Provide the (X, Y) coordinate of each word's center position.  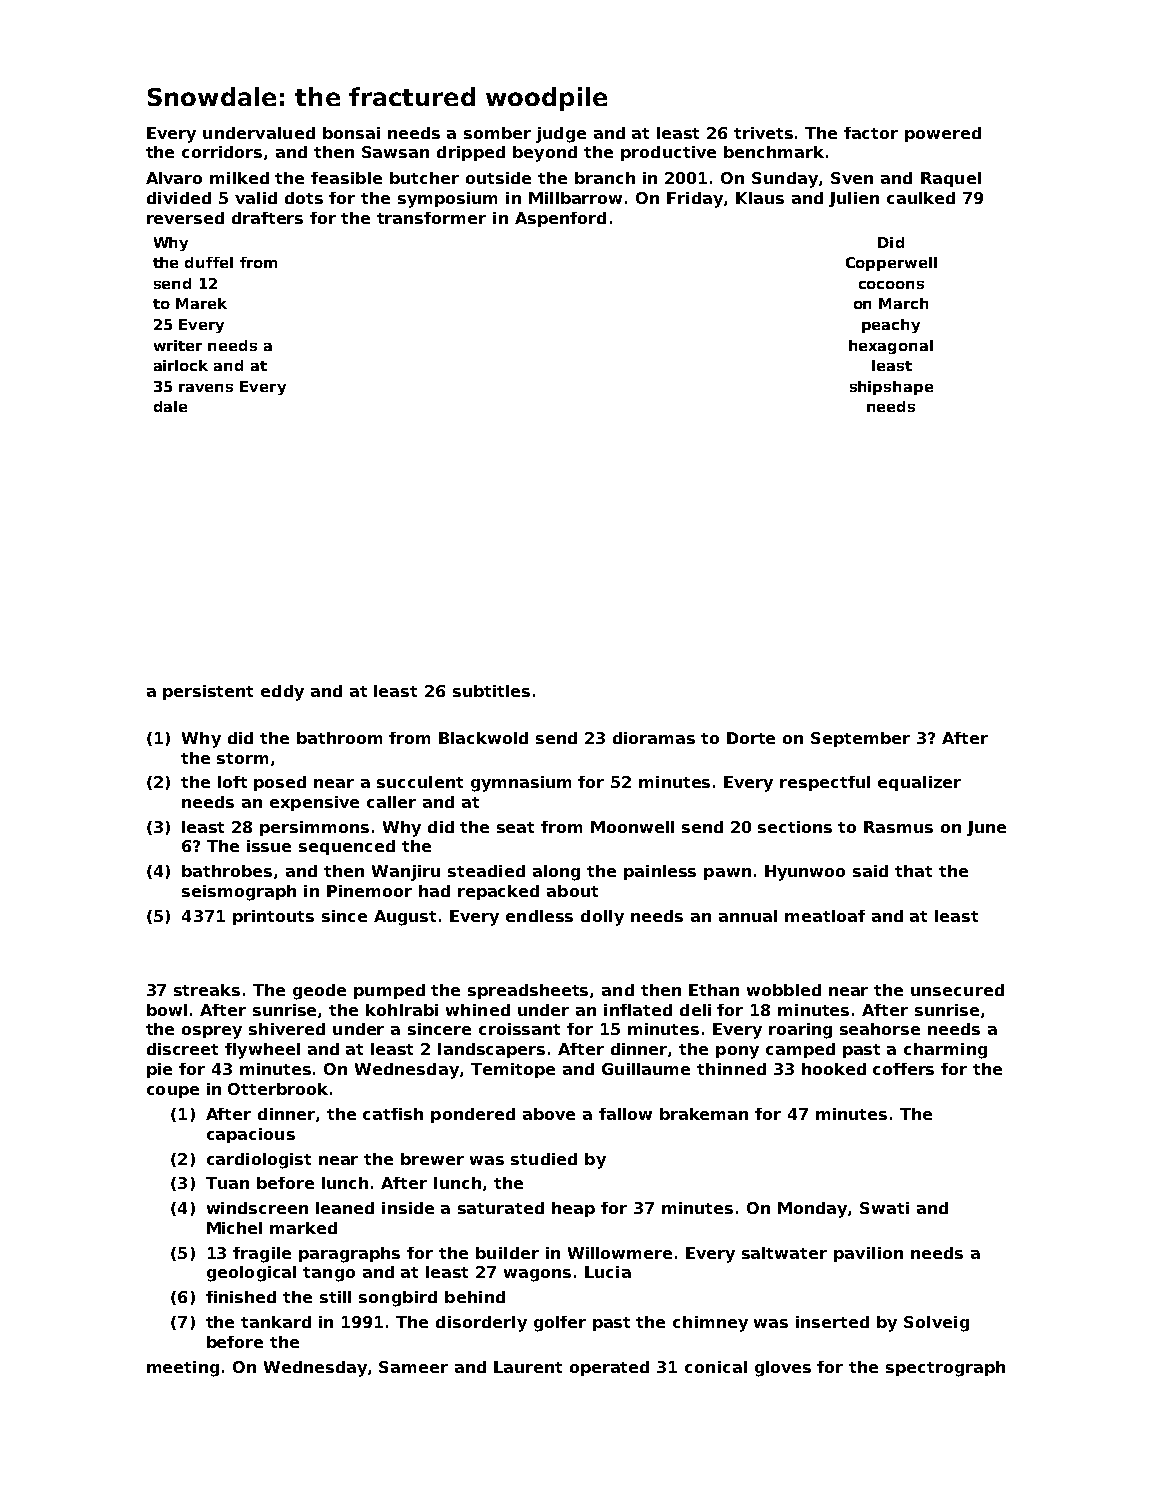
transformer (431, 218)
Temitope (513, 1070)
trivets (763, 133)
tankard (276, 1322)
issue (269, 846)
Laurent (528, 1367)
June (986, 828)
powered (943, 134)
